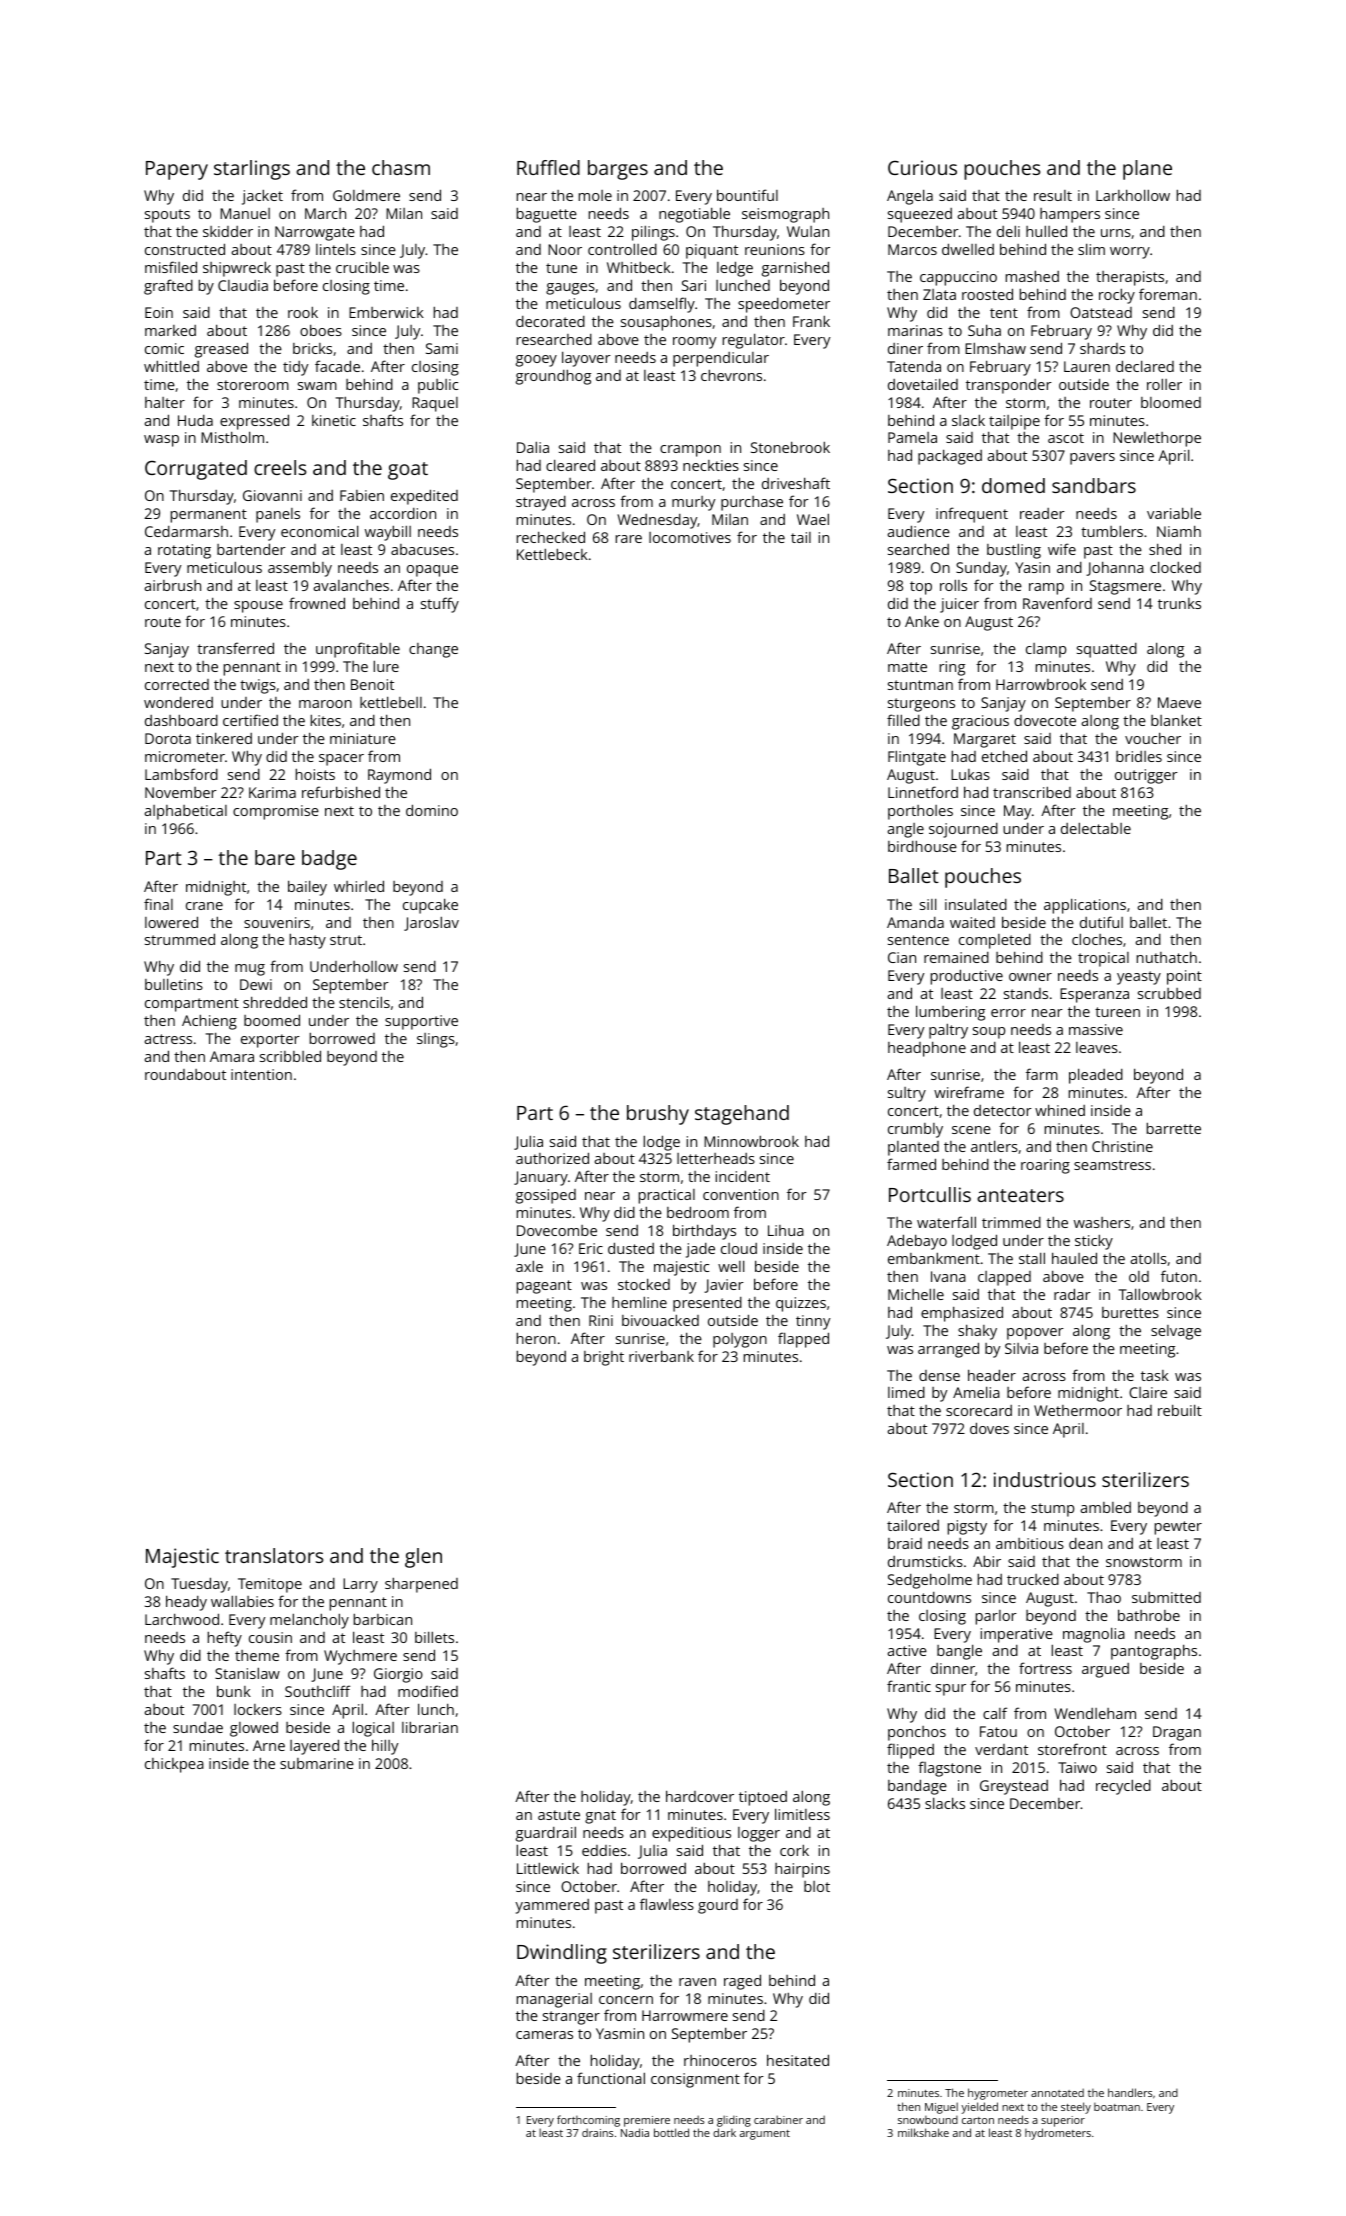 The image size is (1346, 2216). I want to click on plane, so click(1147, 170).
